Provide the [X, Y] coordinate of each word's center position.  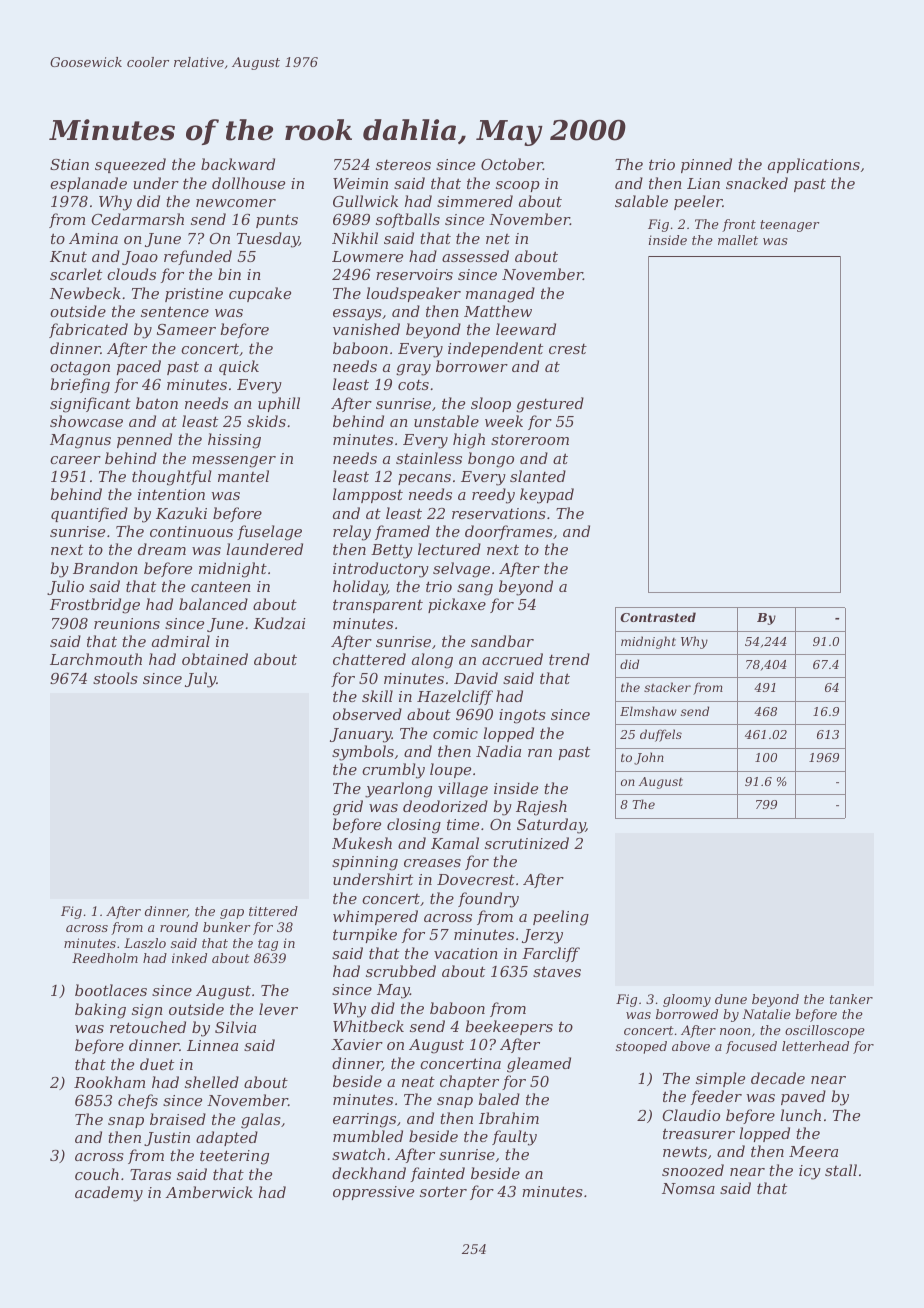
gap [232, 914]
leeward [526, 329]
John [649, 758]
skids [266, 421]
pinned [706, 165]
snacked [757, 183]
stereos [403, 164]
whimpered [375, 917]
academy [109, 1194]
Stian [69, 164]
